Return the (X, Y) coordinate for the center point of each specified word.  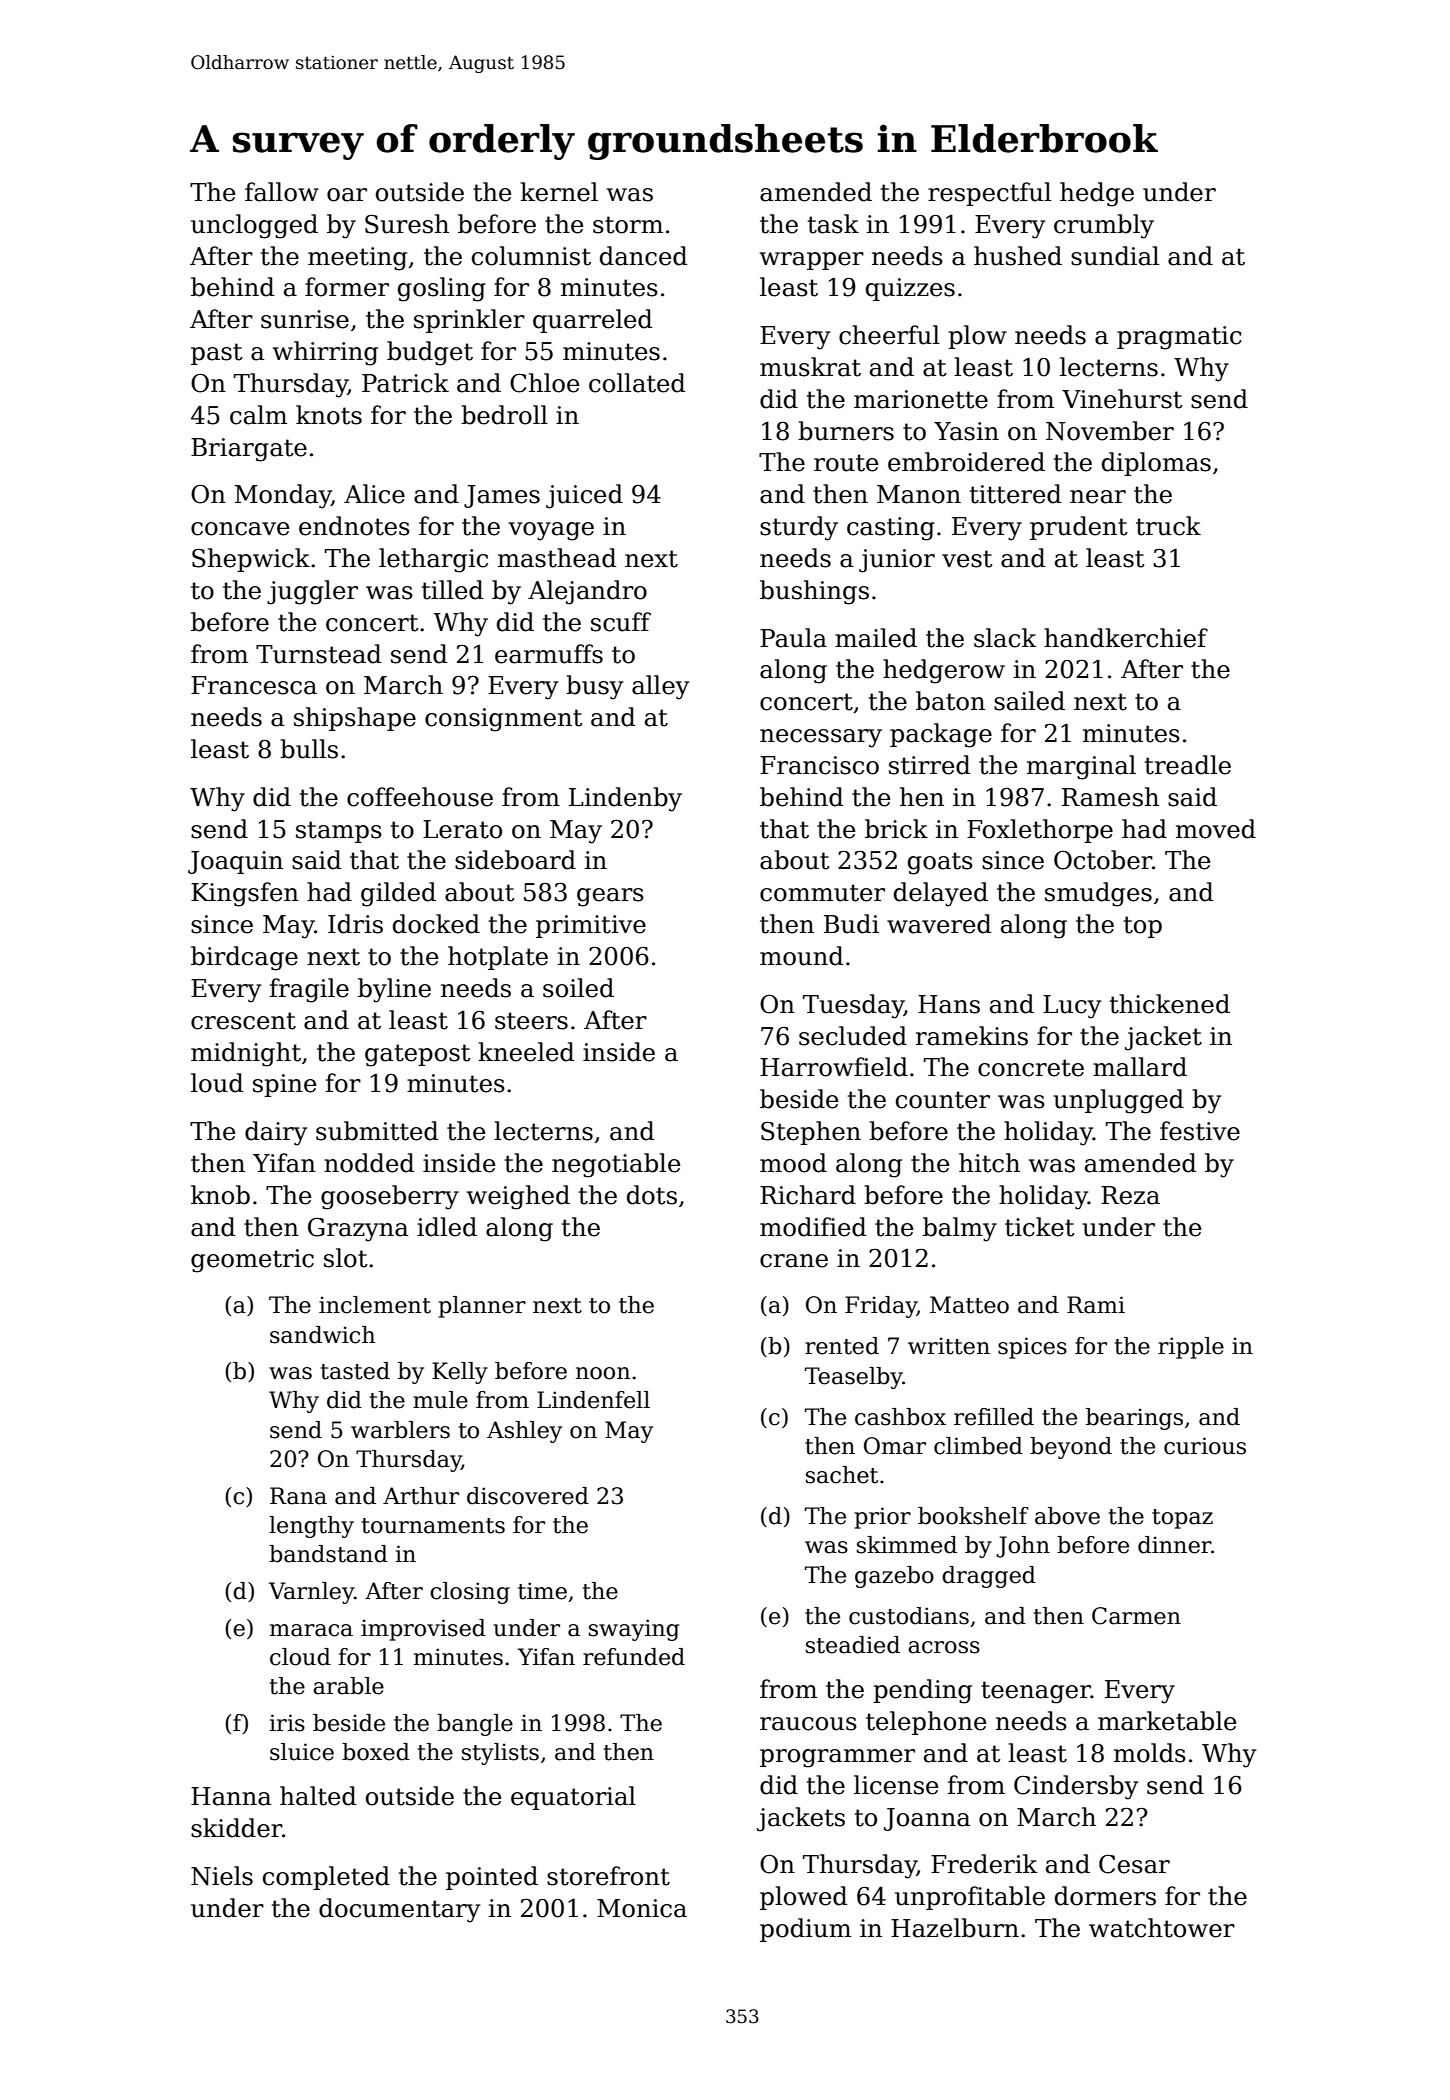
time (542, 1591)
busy (594, 687)
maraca (311, 1630)
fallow (282, 192)
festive (1200, 1131)
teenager (1036, 1692)
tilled (453, 590)
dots (652, 1195)
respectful (989, 194)
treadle (1188, 765)
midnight (246, 1054)
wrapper (812, 261)
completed (326, 1878)
